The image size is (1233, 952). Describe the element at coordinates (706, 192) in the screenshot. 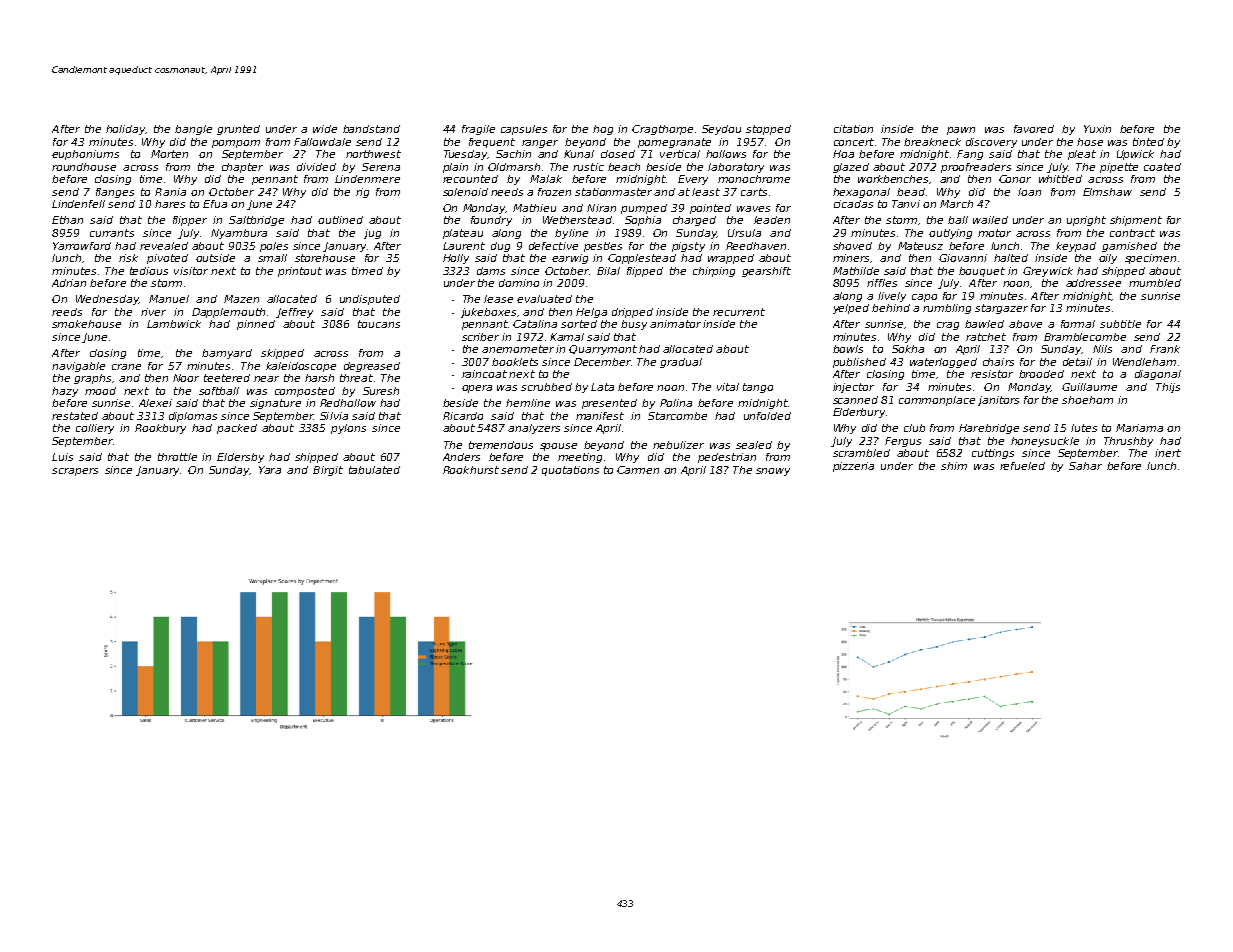

I see `least` at that location.
